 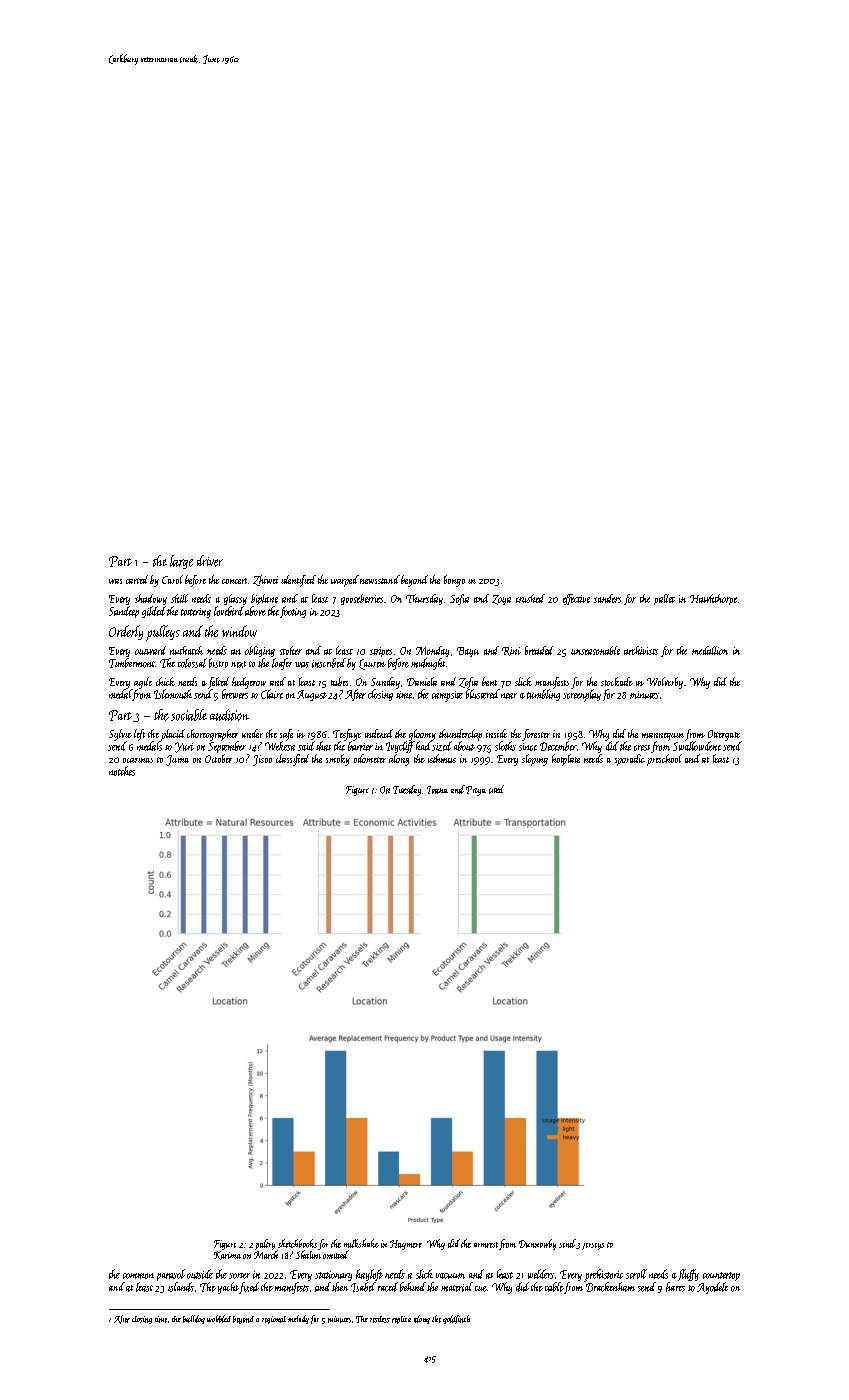 I want to click on Dunnowby, so click(x=537, y=1244).
